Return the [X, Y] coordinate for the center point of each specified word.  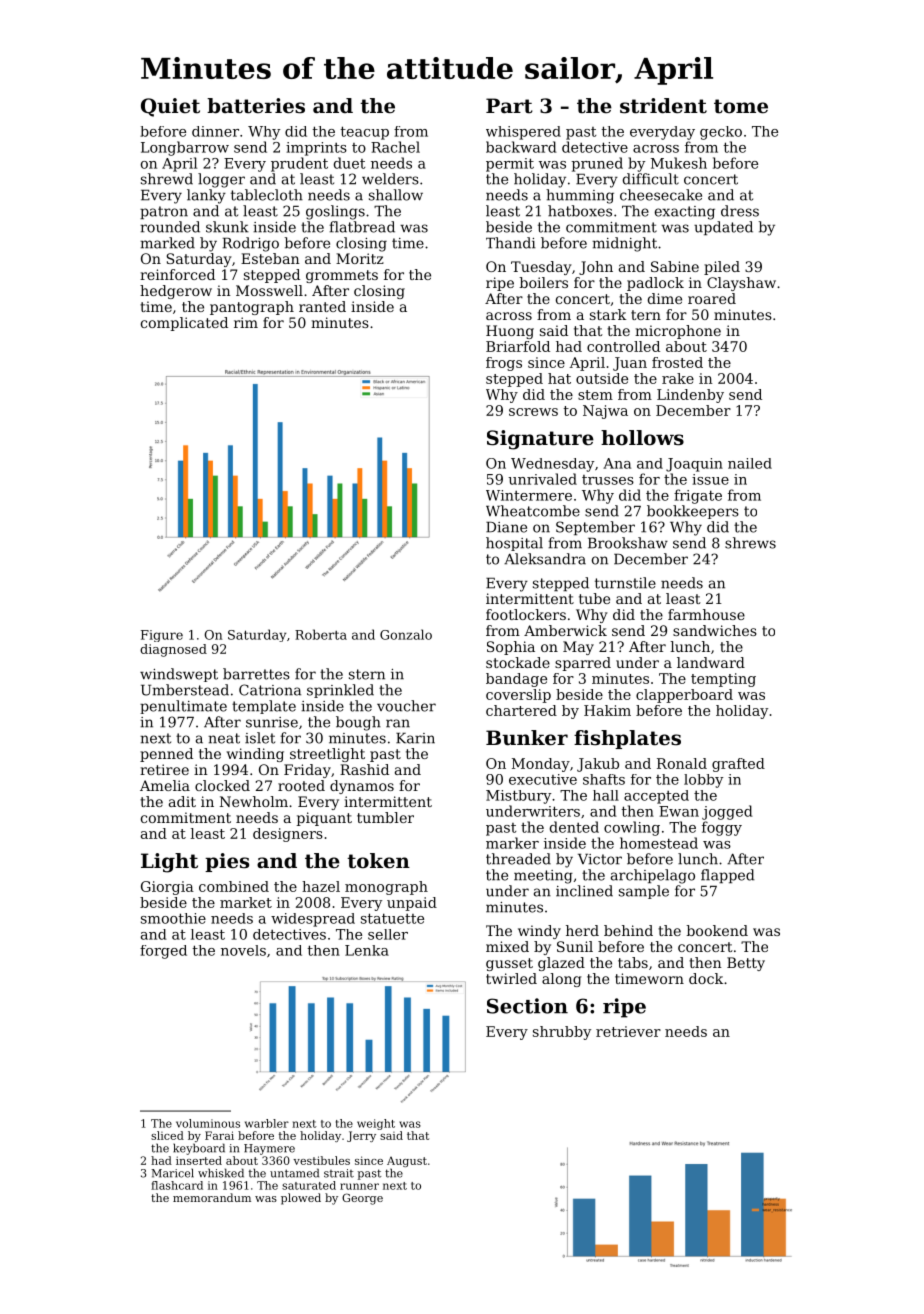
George [362, 1199]
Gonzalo [406, 634]
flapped [728, 876]
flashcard [177, 1185]
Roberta [321, 634]
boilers [543, 282]
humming [580, 196]
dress [740, 211]
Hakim [607, 710]
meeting [543, 877]
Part [509, 106]
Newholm [254, 801]
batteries [256, 106]
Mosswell [269, 290]
